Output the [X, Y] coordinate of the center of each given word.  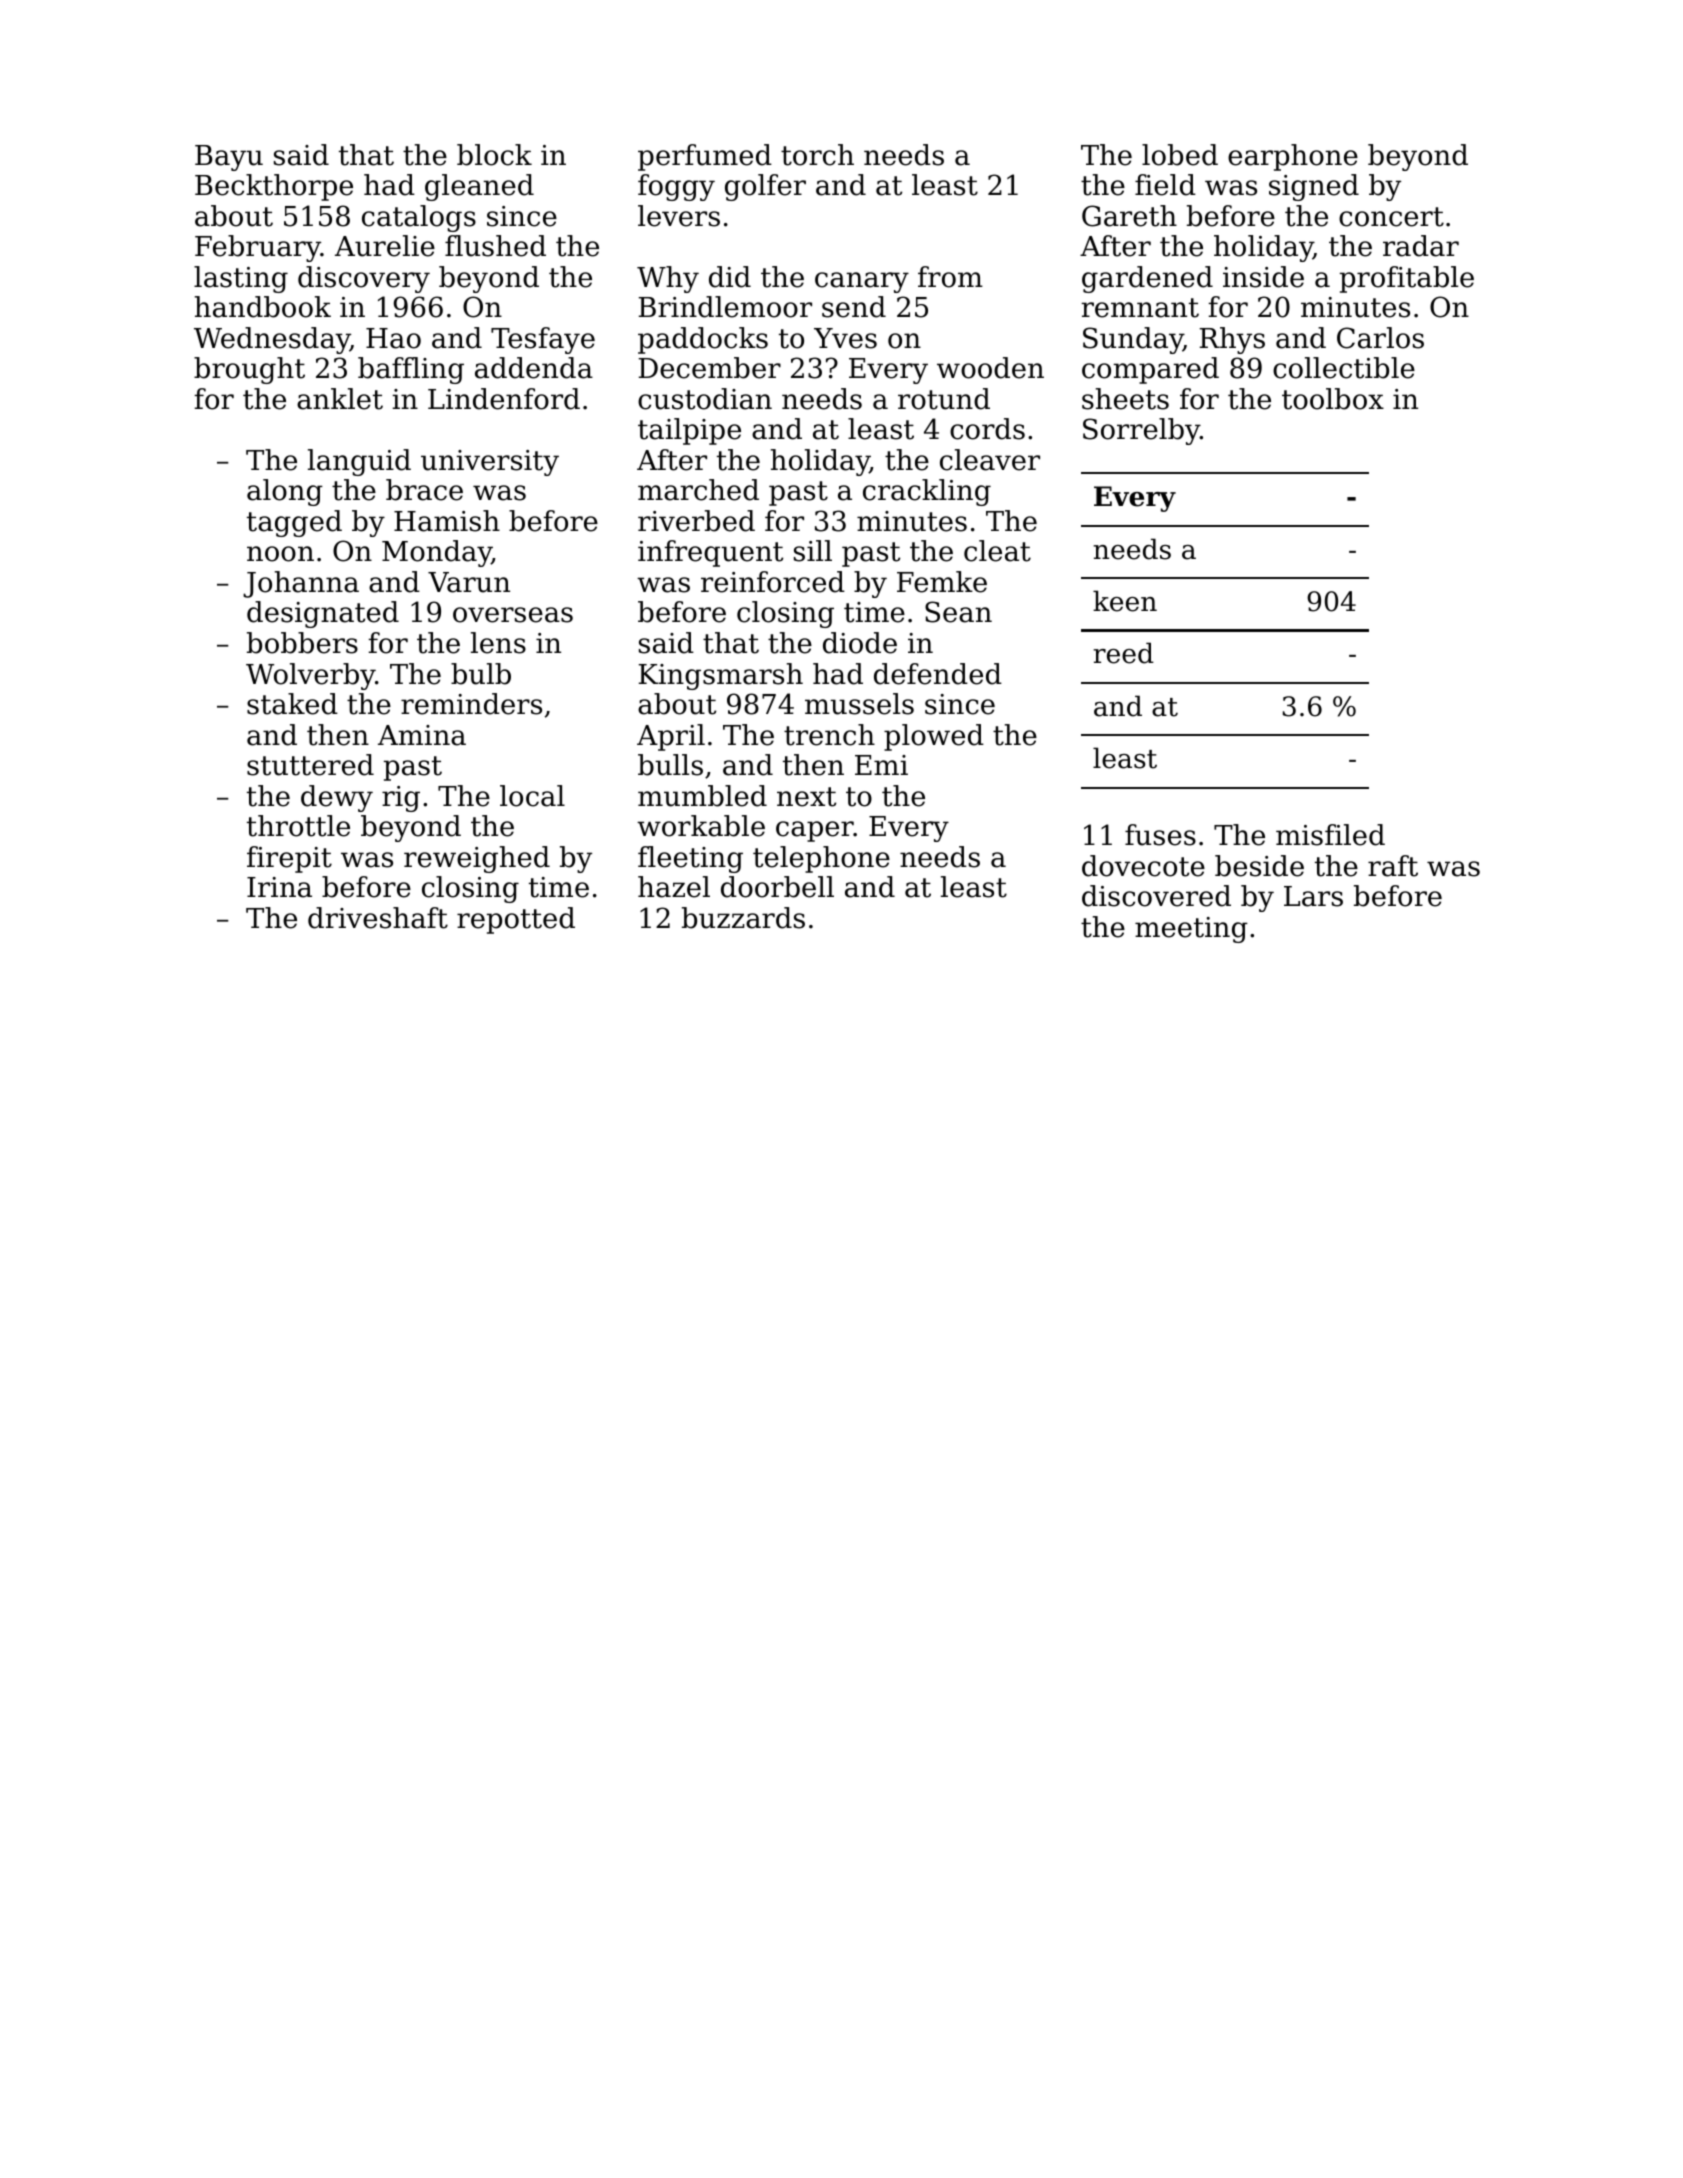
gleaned [479, 187]
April [671, 737]
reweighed [477, 859]
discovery [364, 279]
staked [292, 704]
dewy [337, 798]
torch [817, 155]
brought [249, 370]
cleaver [990, 460]
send [854, 307]
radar [1421, 246]
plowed [934, 737]
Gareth [1129, 216]
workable [701, 826]
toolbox [1333, 399]
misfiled [1330, 835]
